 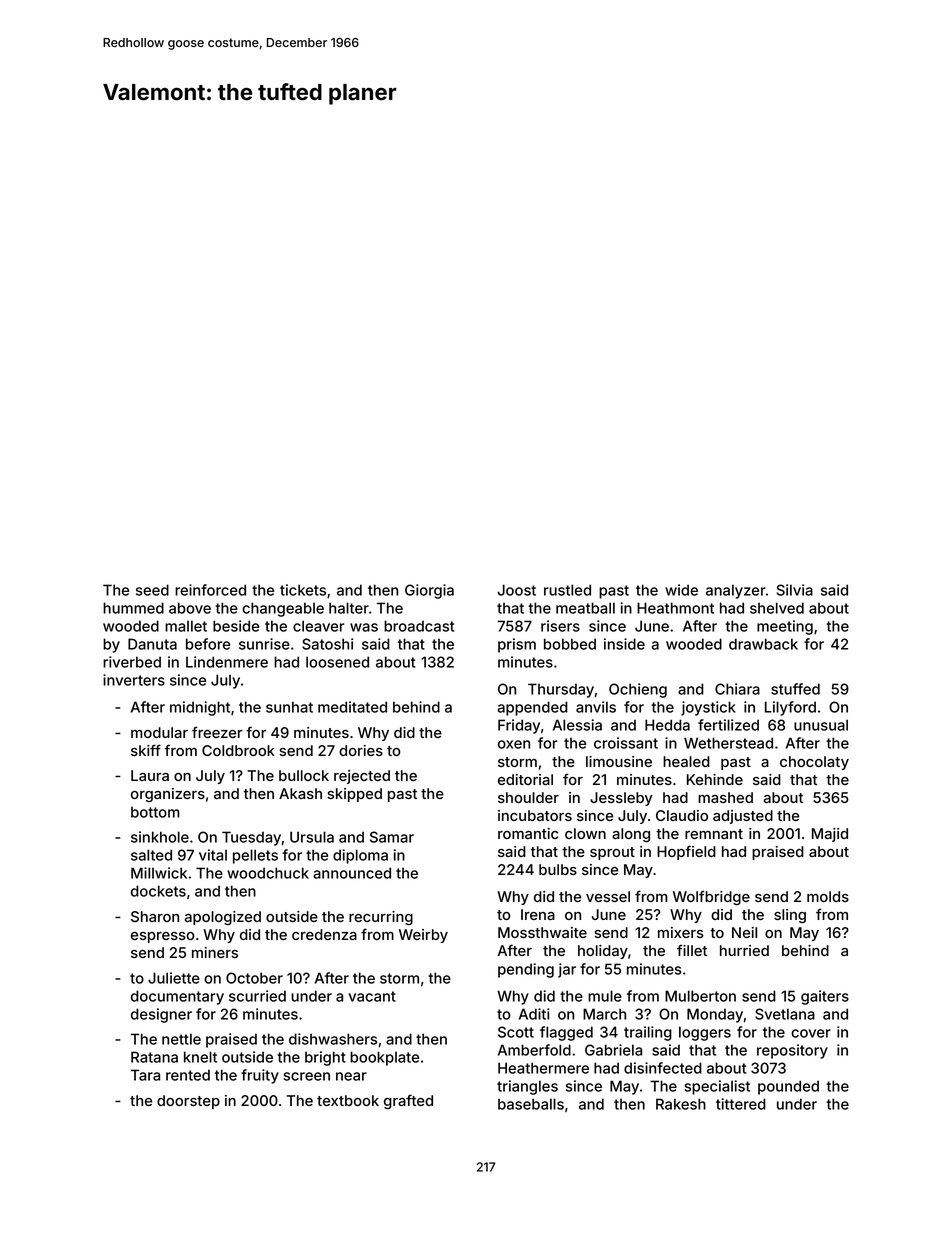 What do you see at coordinates (283, 609) in the screenshot?
I see `changeable` at bounding box center [283, 609].
